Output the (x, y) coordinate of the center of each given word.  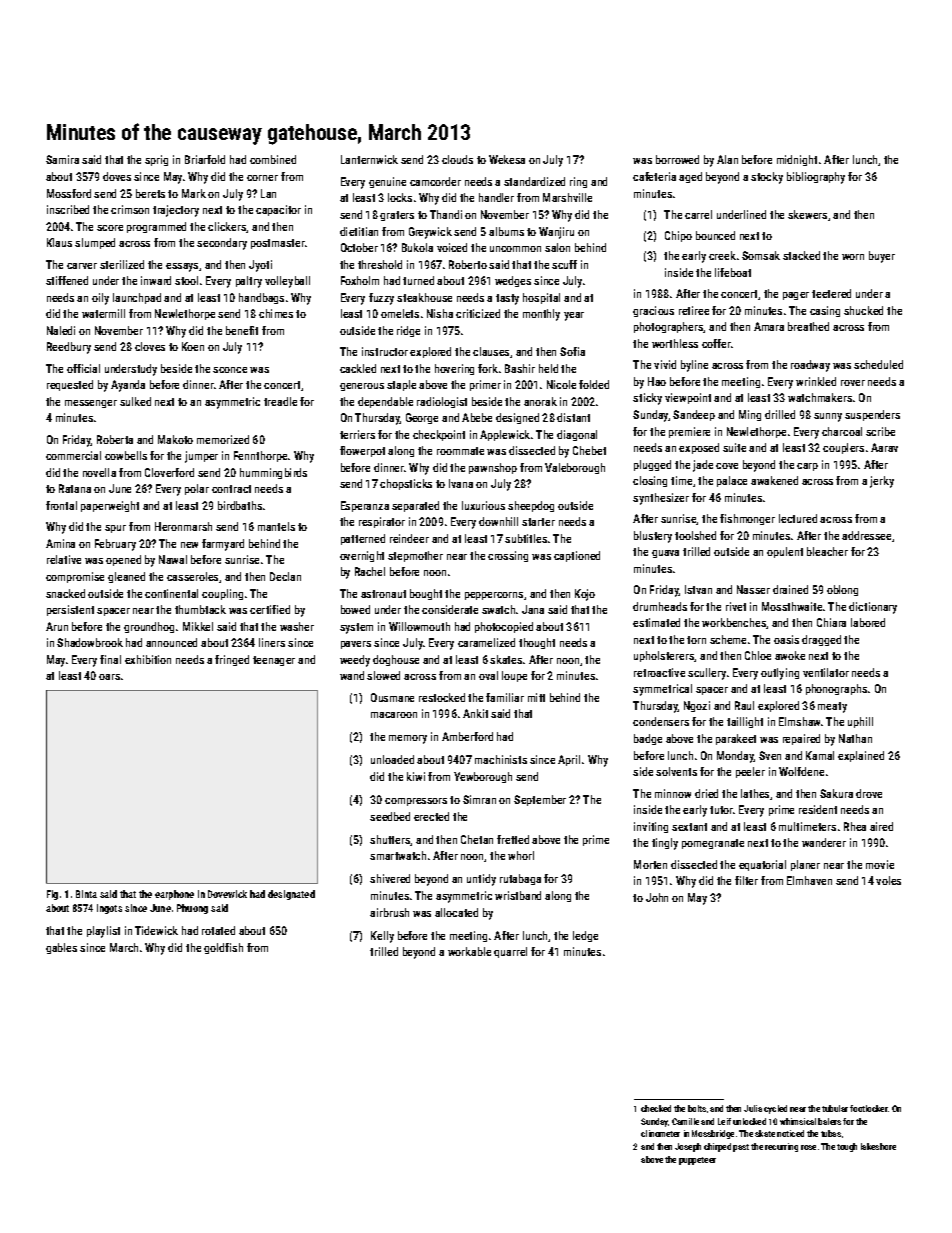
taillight (745, 722)
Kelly (382, 937)
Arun (57, 626)
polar (197, 489)
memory (408, 739)
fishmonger (747, 519)
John (657, 897)
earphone (174, 895)
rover (853, 383)
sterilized (122, 264)
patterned (363, 539)
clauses (491, 351)
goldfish (223, 948)
